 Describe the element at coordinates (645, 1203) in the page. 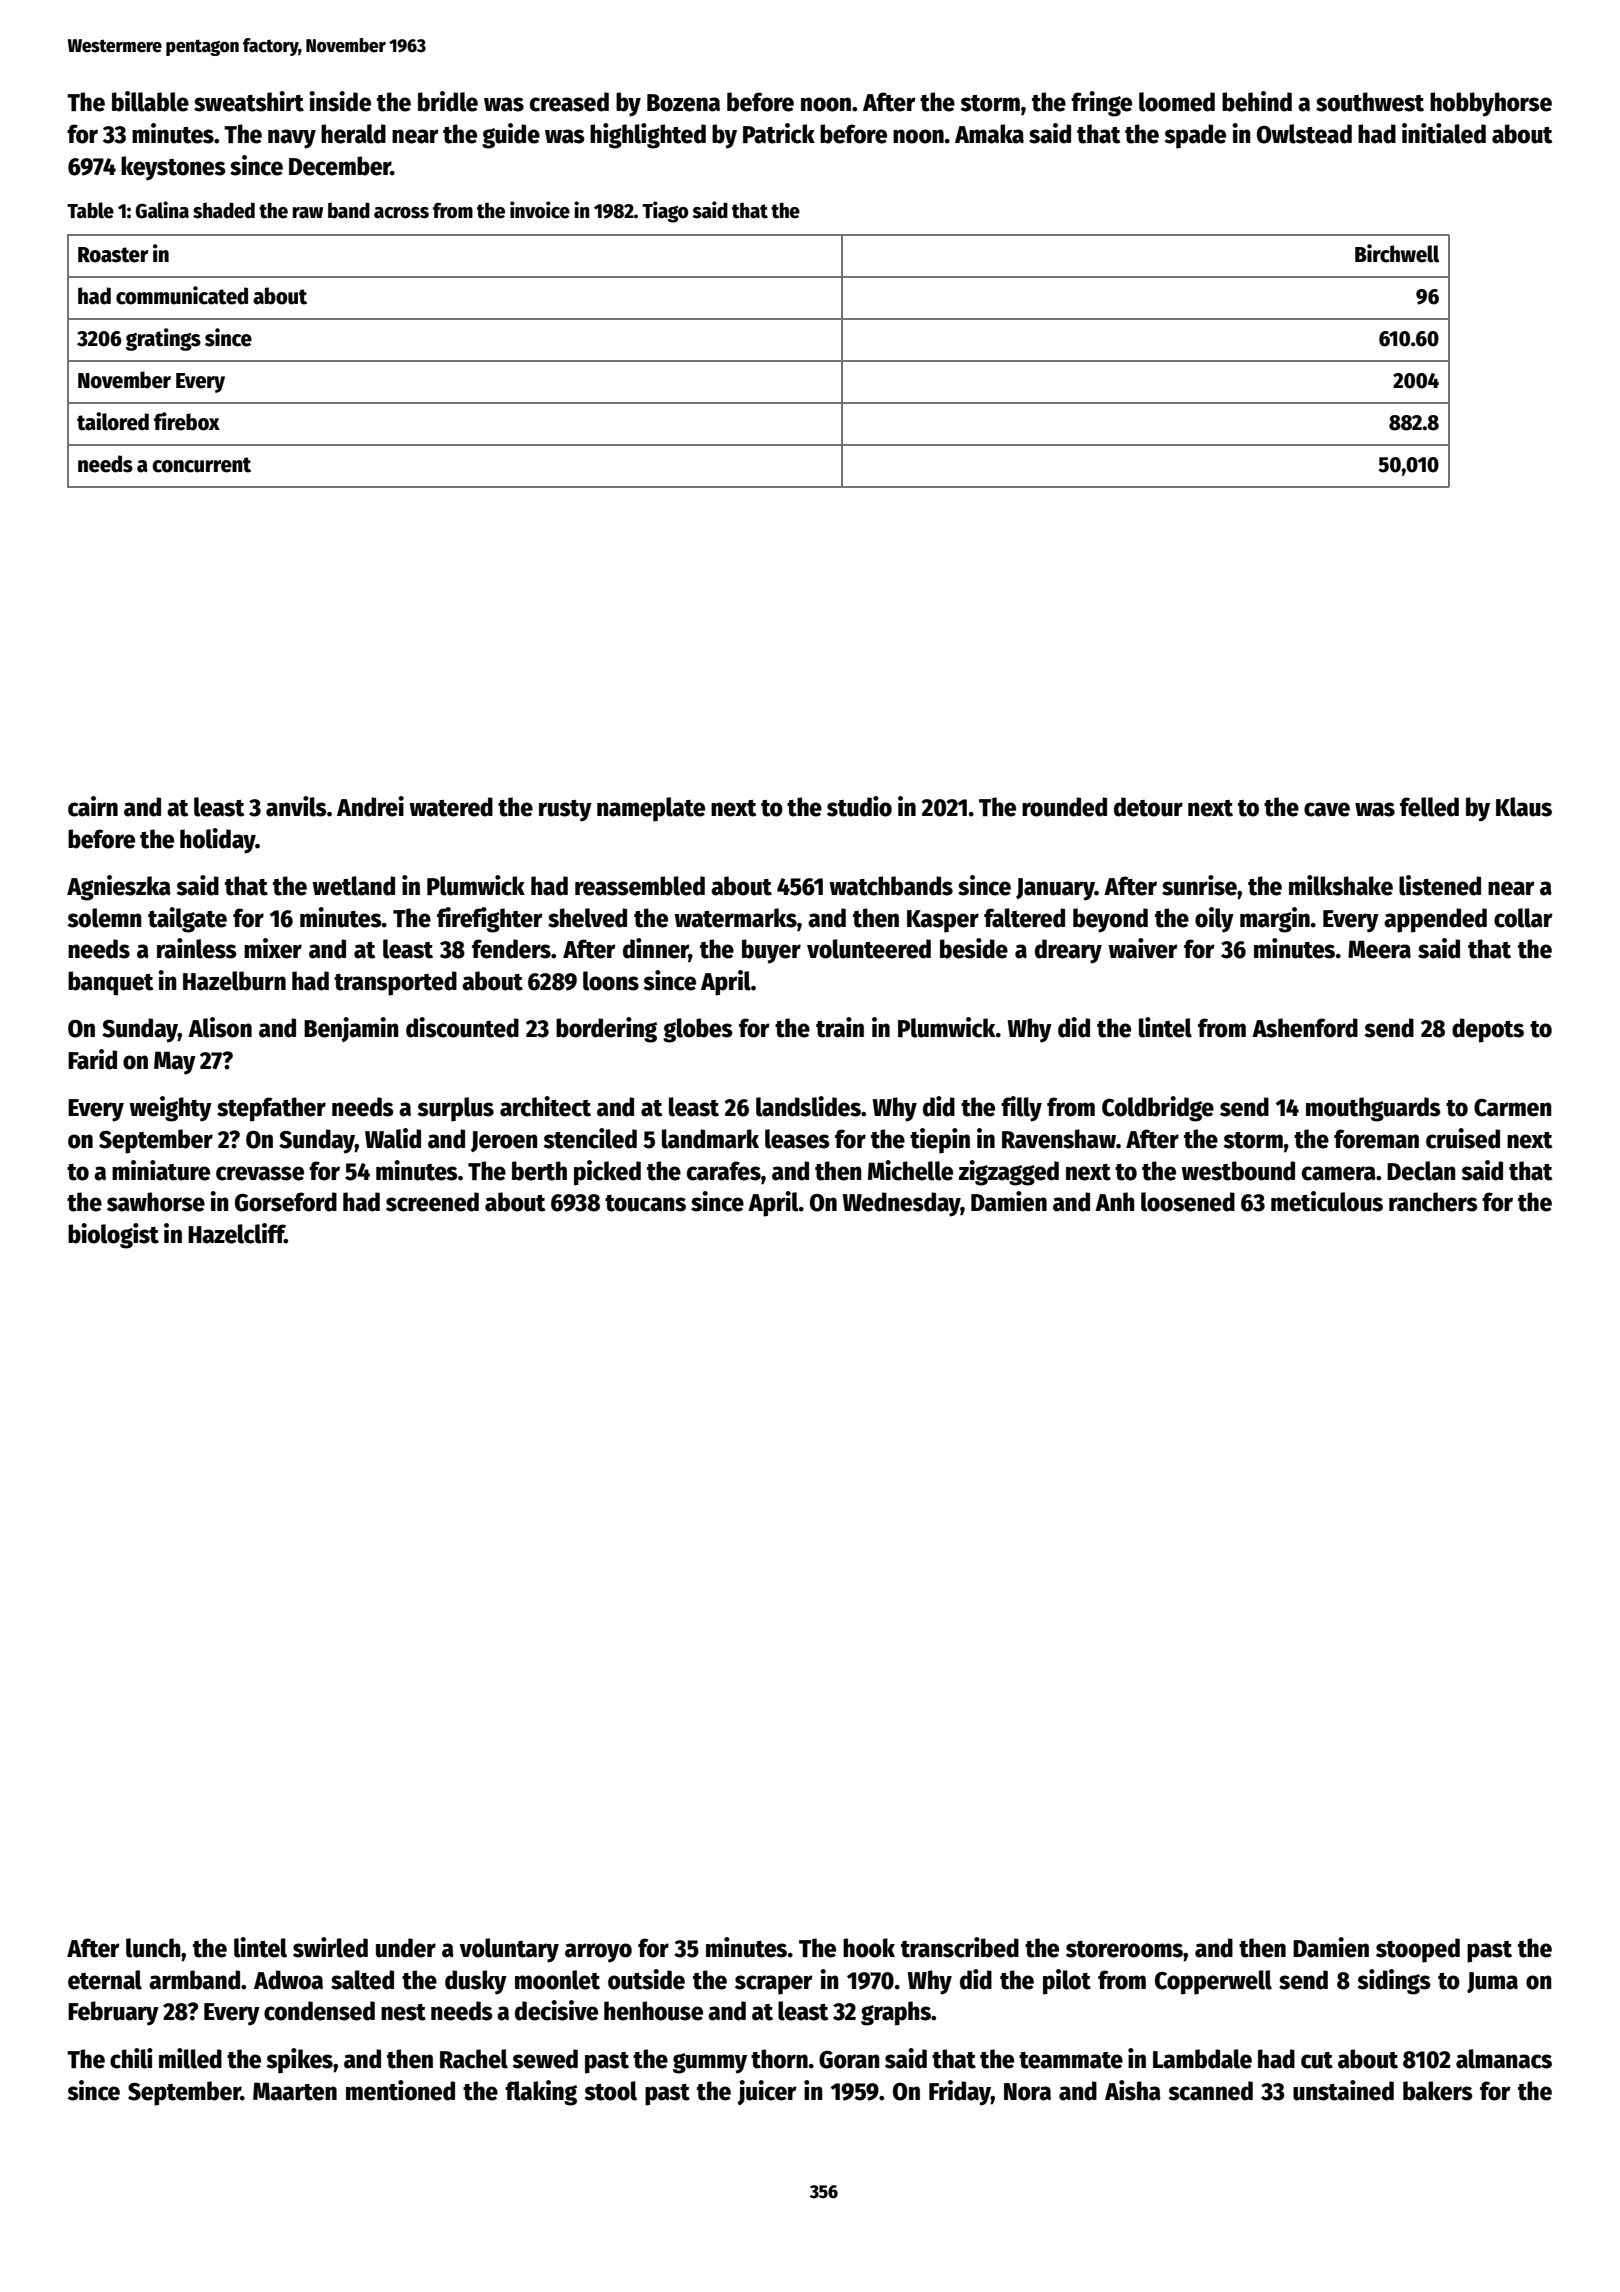

I see `toucans` at that location.
